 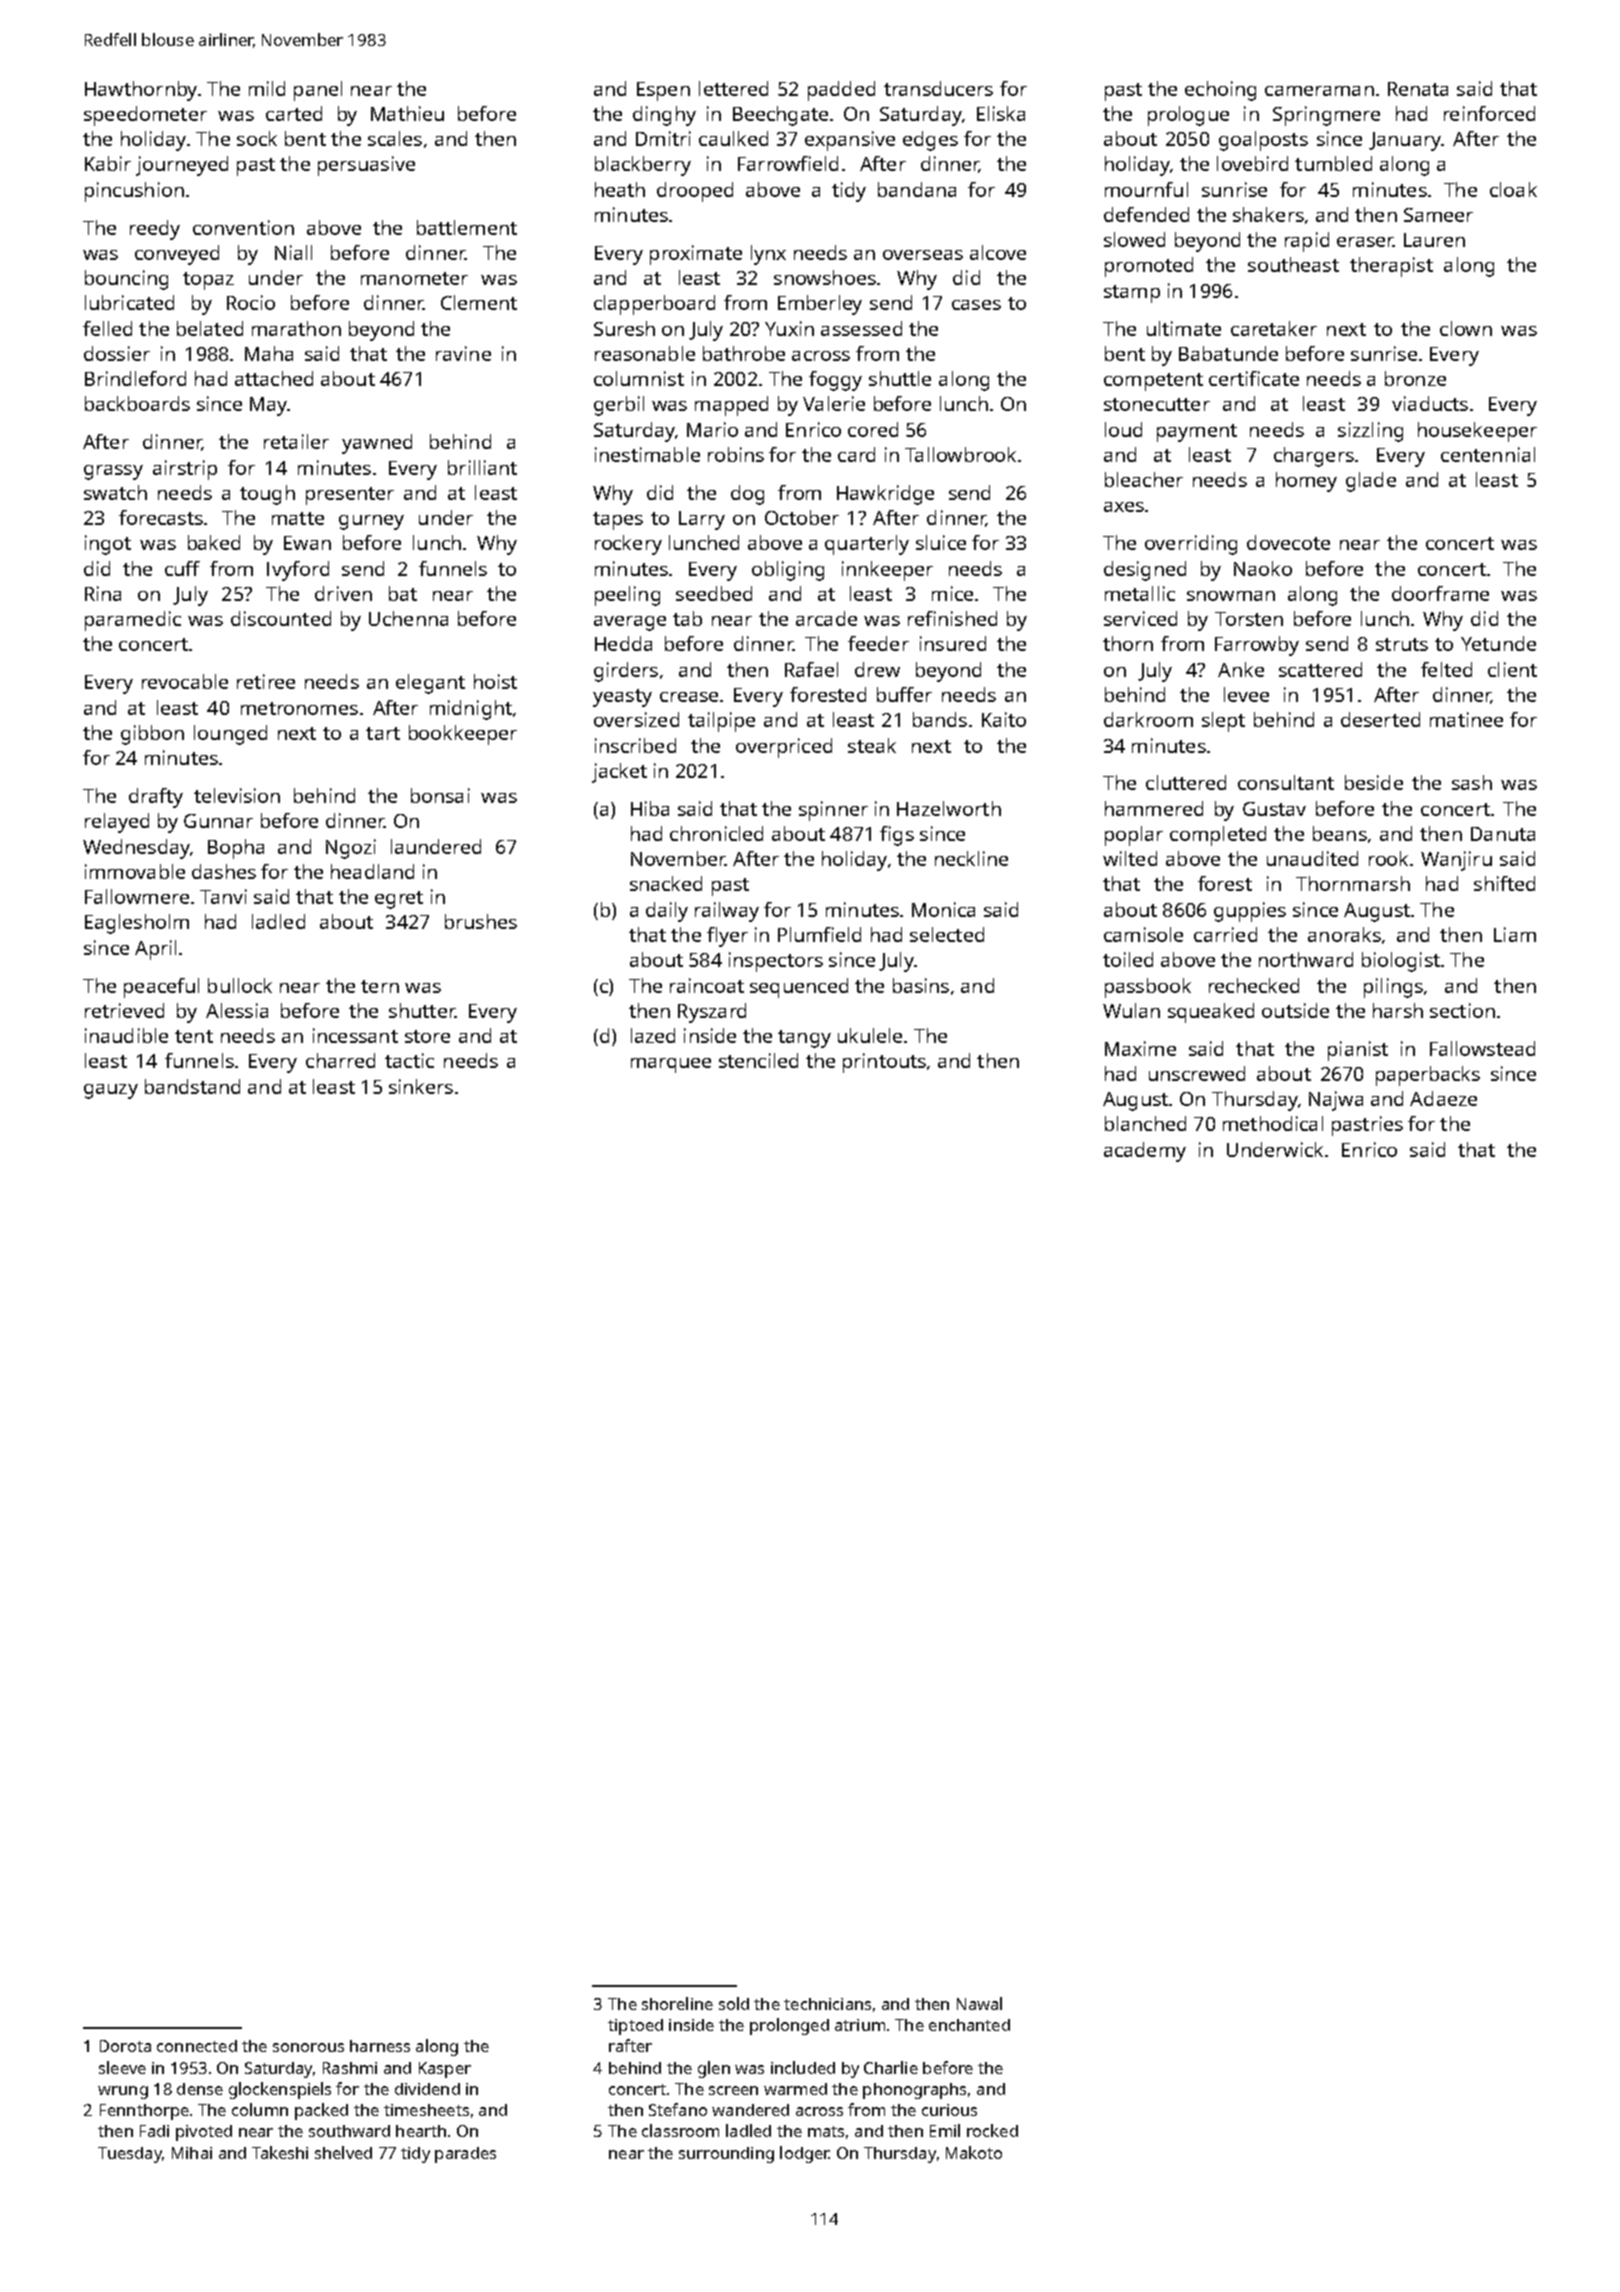 What do you see at coordinates (117, 823) in the image?
I see `relayed` at bounding box center [117, 823].
